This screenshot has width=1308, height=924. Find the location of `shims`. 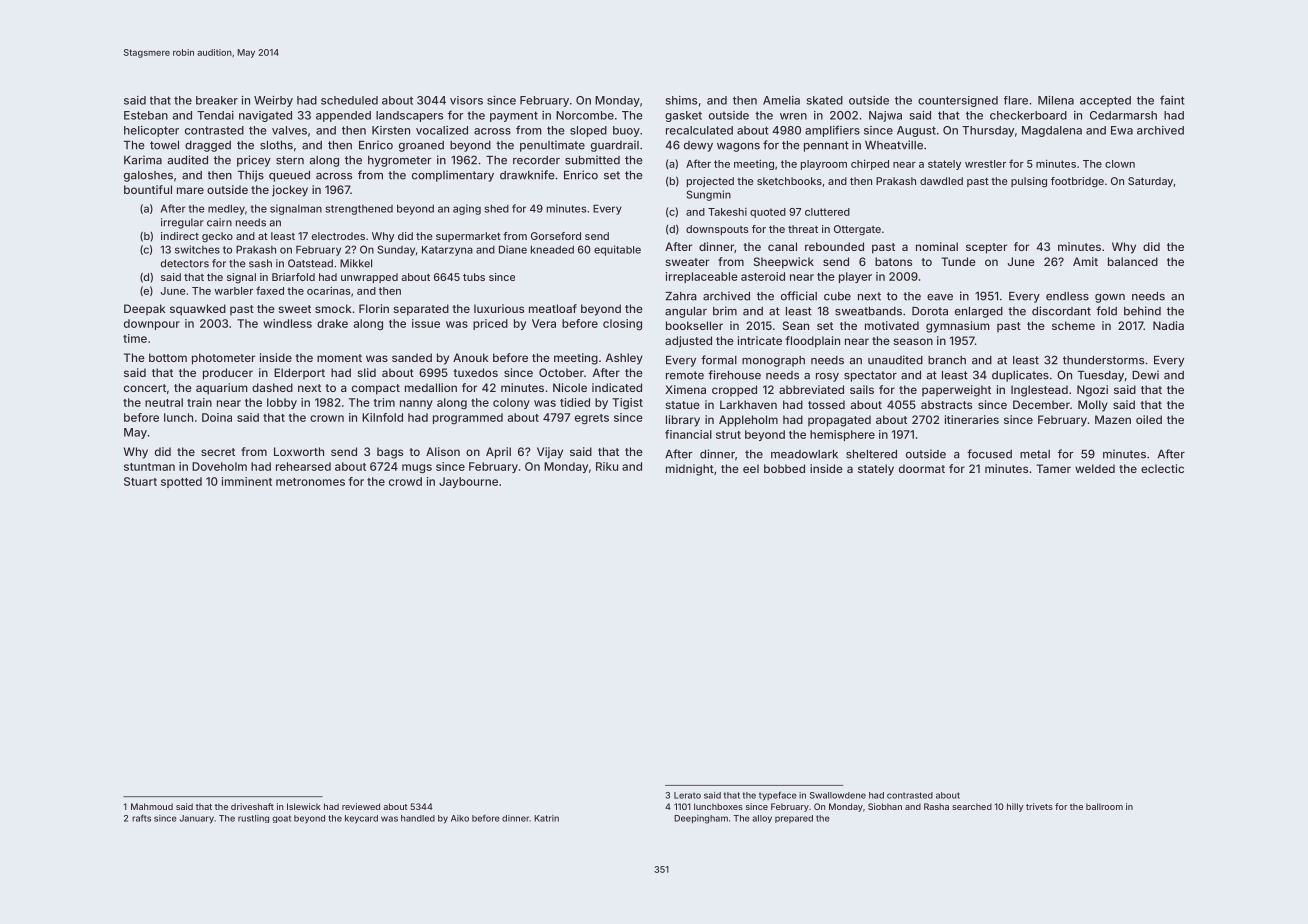

shims is located at coordinates (681, 100).
